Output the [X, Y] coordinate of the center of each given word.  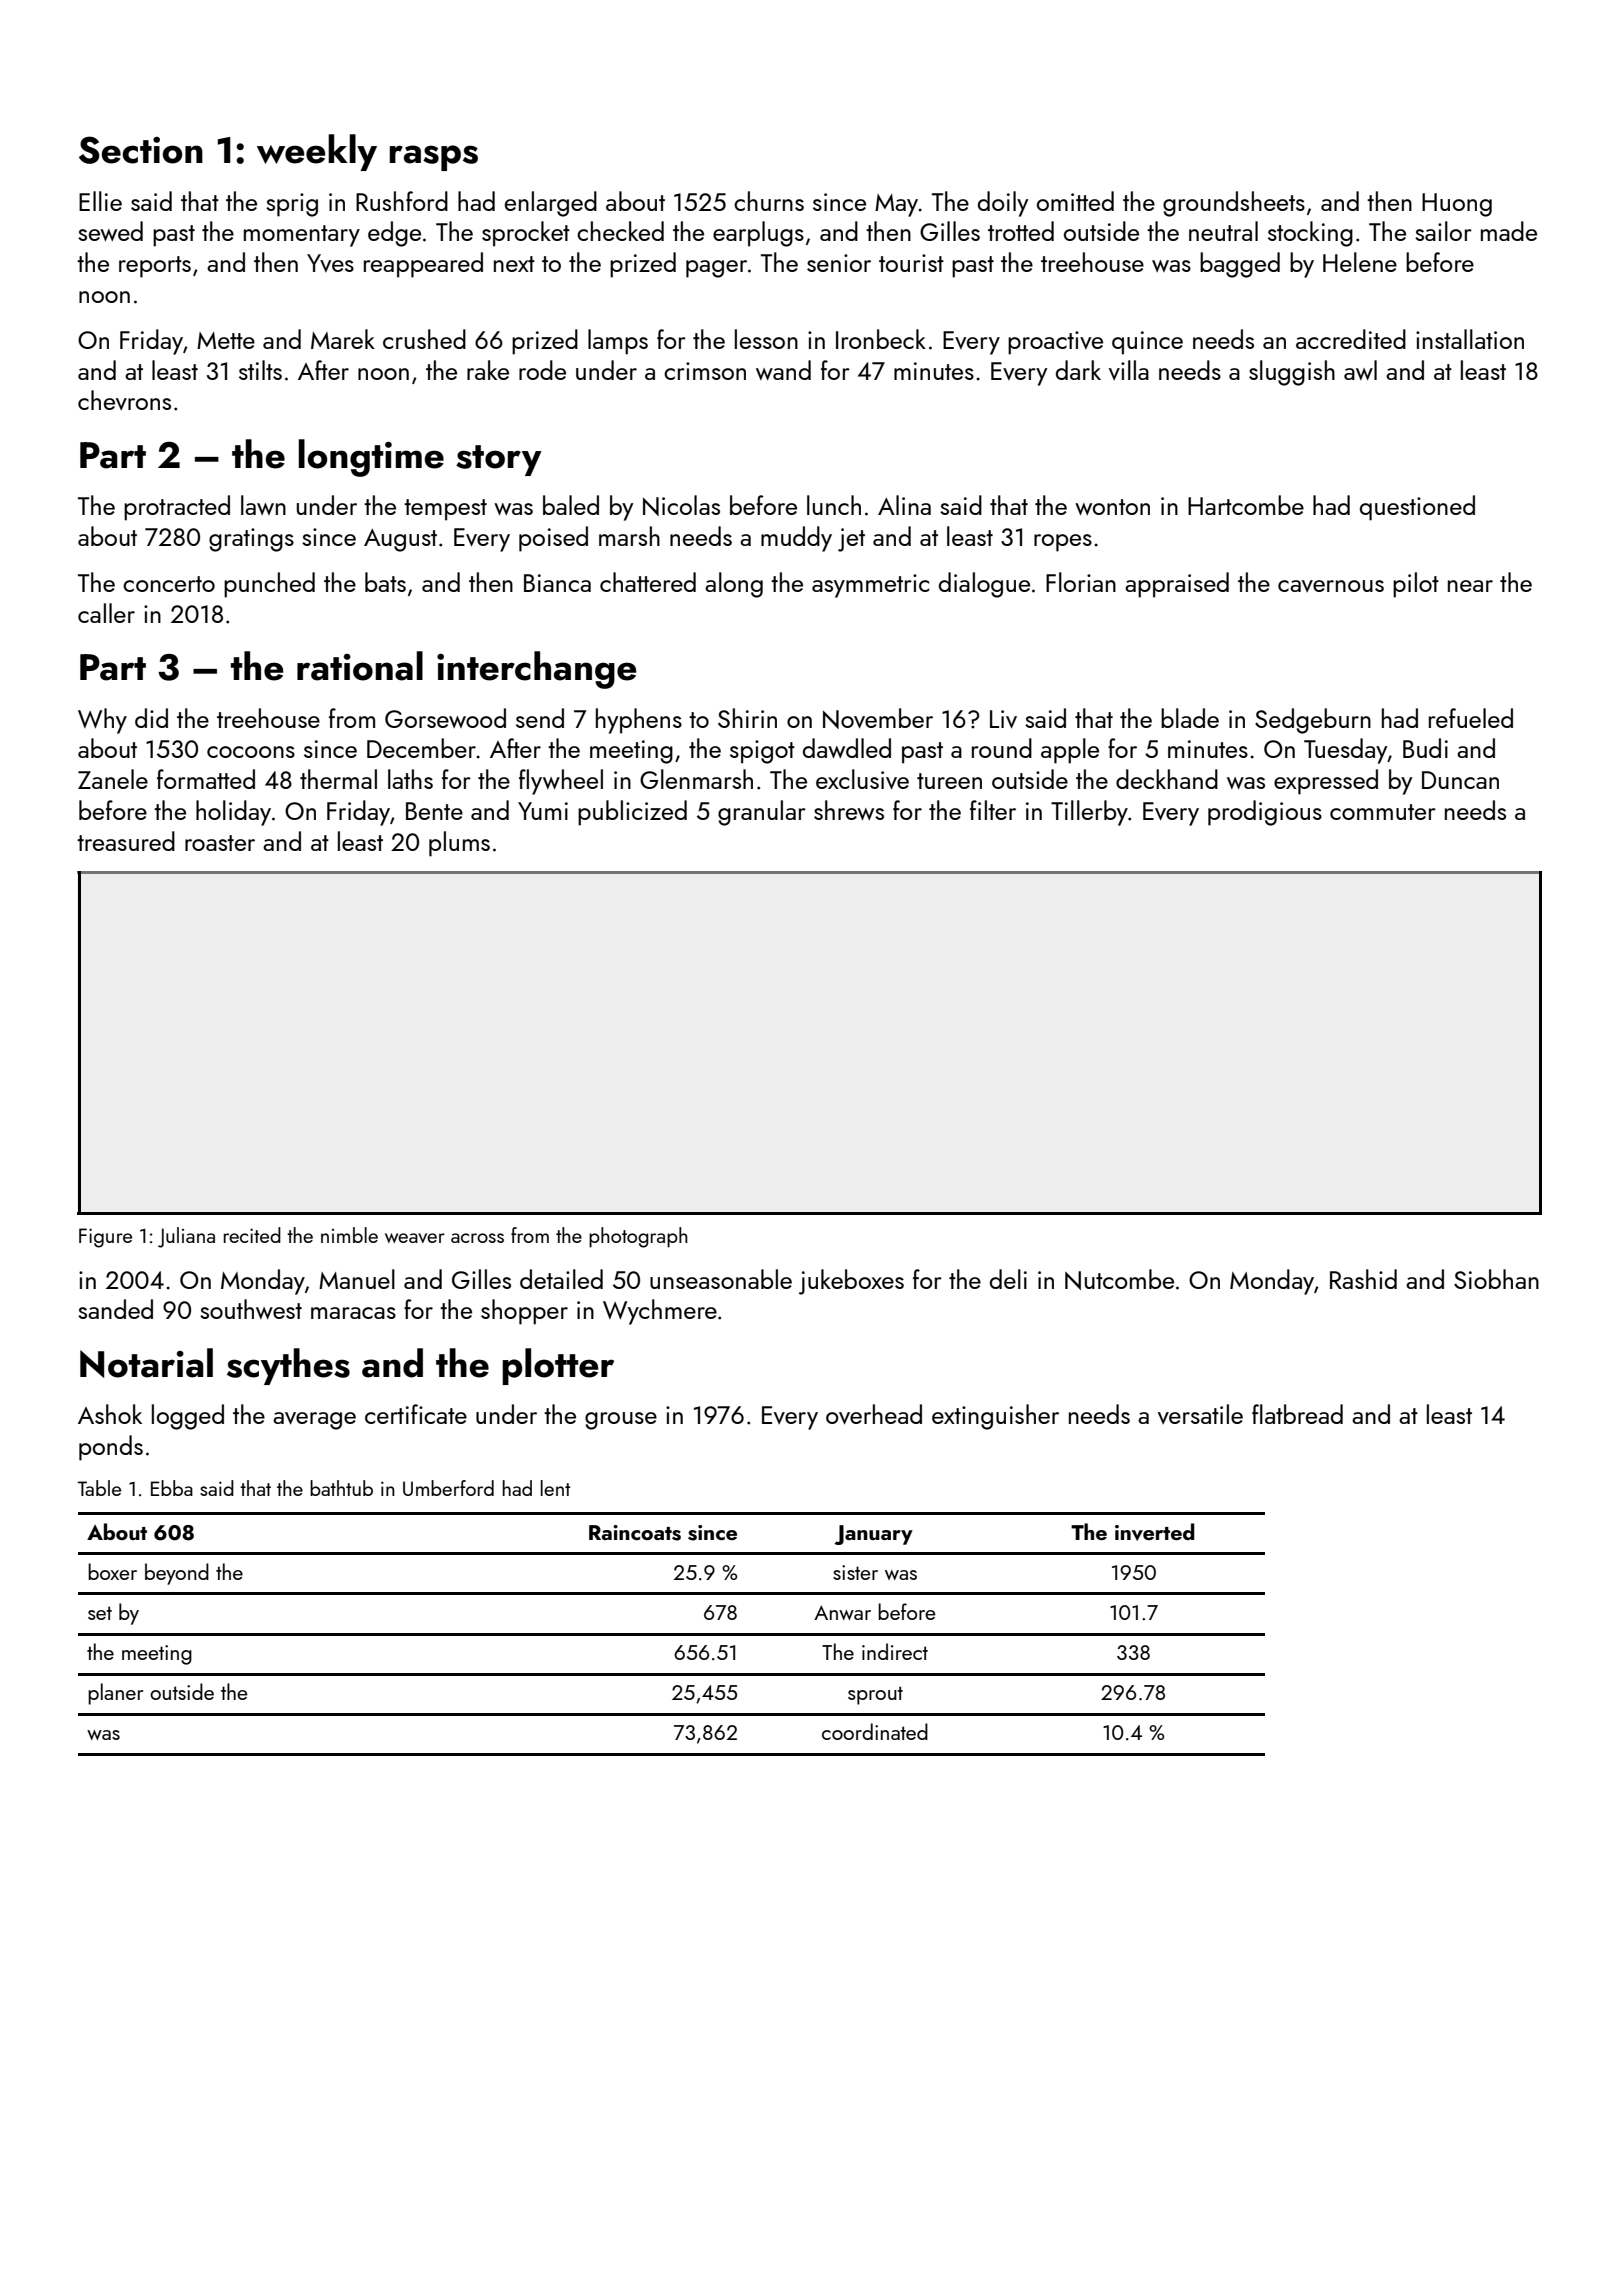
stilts [260, 370]
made [1509, 231]
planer [115, 1694]
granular [762, 813]
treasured [126, 841]
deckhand [1167, 779]
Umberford [448, 1488]
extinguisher [995, 1417]
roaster [220, 843]
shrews [849, 810]
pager [716, 269]
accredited [1351, 339]
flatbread [1297, 1414]
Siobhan [1496, 1279]
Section [141, 150]
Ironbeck [881, 339]
